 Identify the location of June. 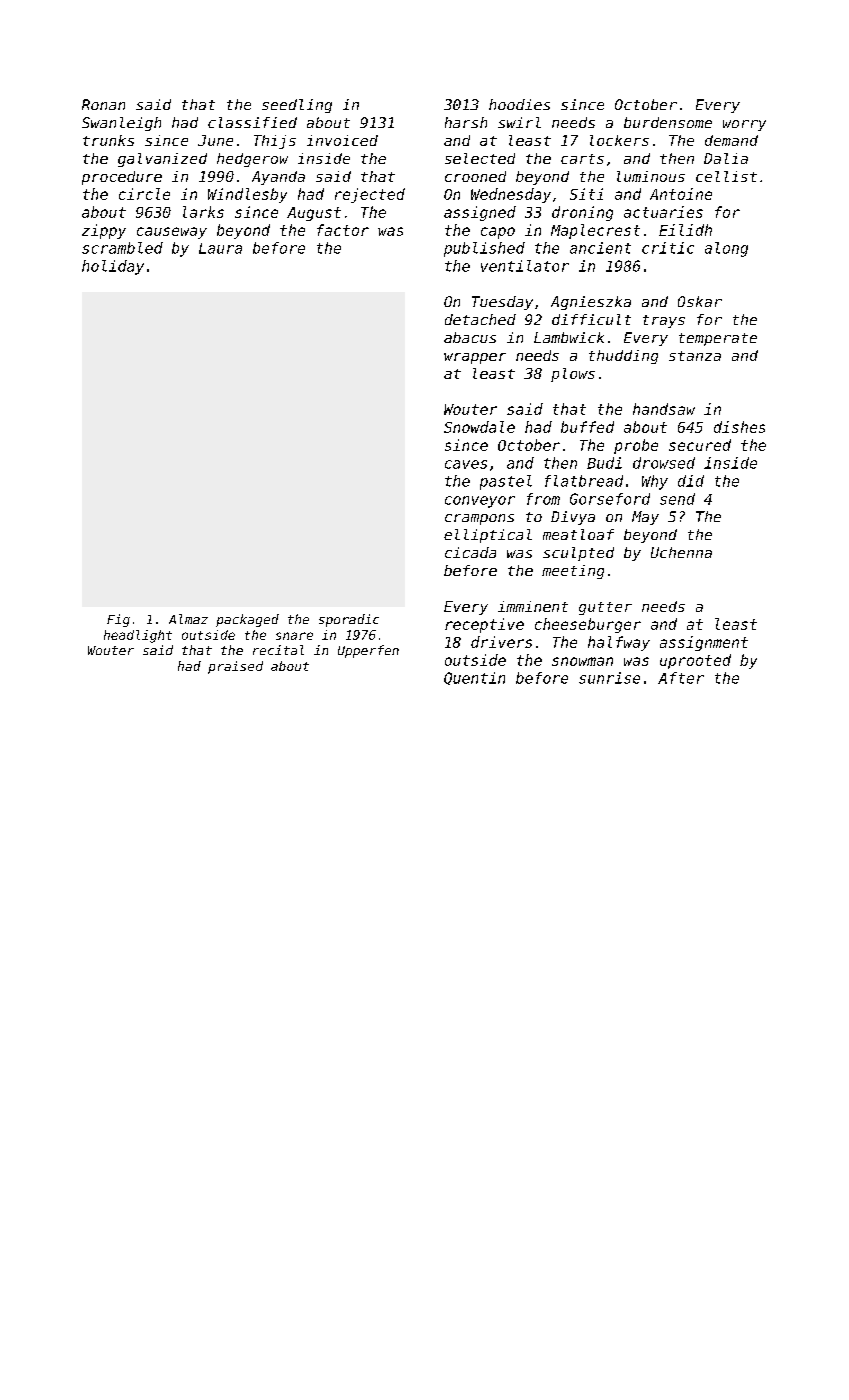
(215, 140).
